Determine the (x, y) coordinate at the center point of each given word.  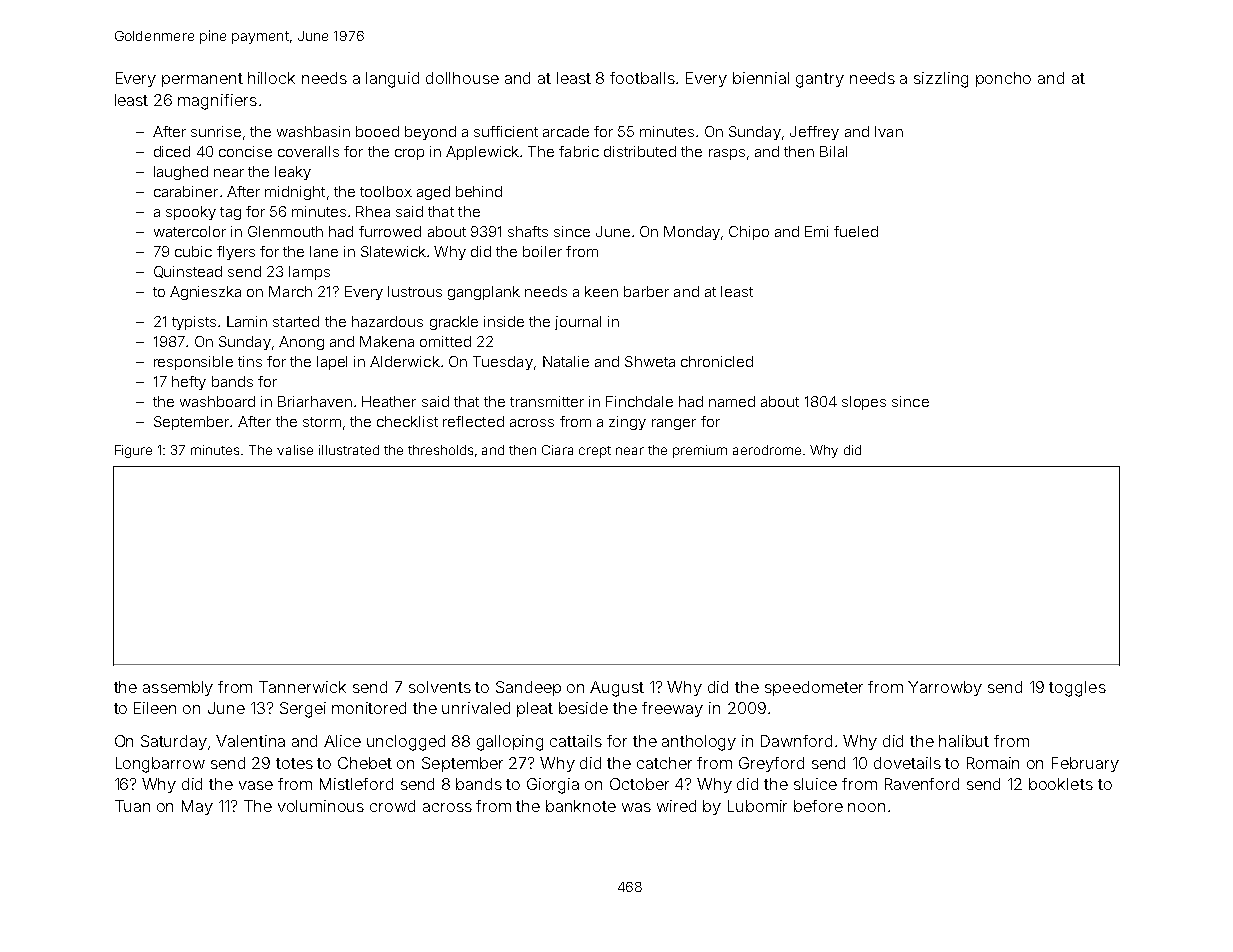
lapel (332, 363)
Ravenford (922, 784)
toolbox (386, 191)
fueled (856, 231)
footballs (642, 78)
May (197, 807)
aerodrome (767, 450)
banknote (581, 806)
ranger (674, 424)
